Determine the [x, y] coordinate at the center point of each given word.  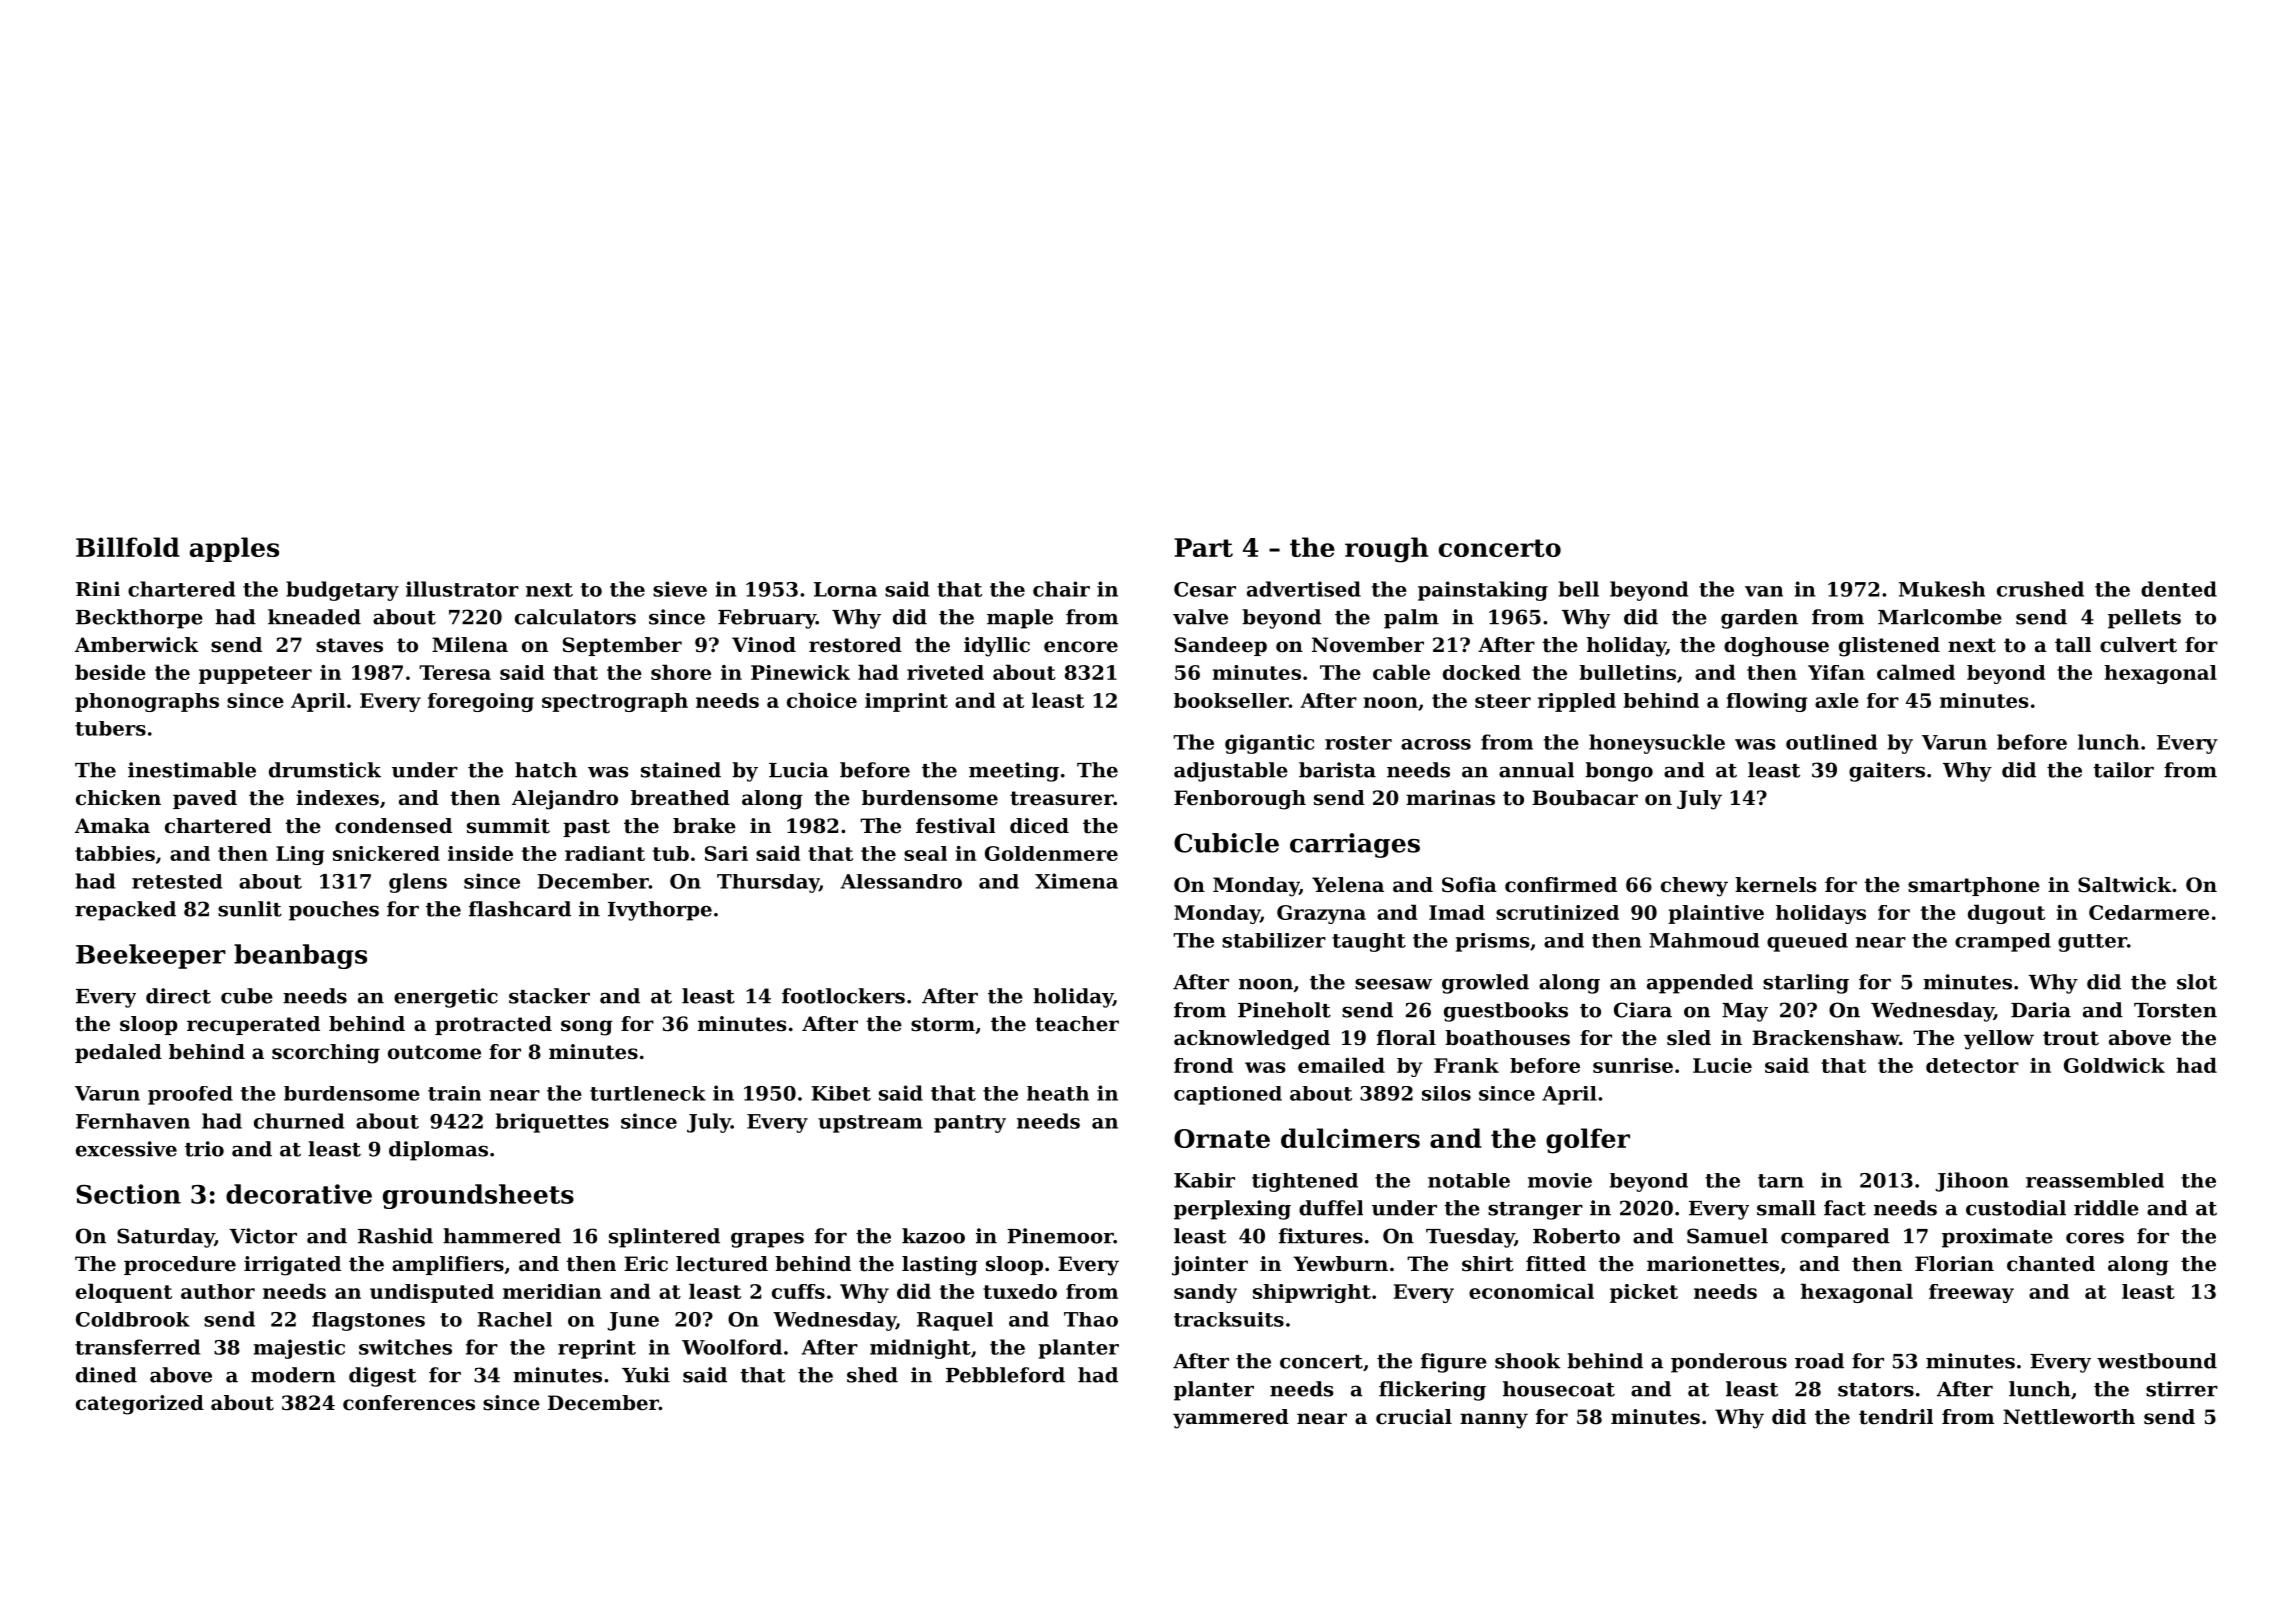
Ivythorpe [660, 911]
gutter [2092, 943]
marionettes [1713, 1264]
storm [943, 1024]
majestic [299, 1349]
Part [1203, 547]
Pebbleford [1005, 1375]
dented [2179, 589]
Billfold [127, 547]
